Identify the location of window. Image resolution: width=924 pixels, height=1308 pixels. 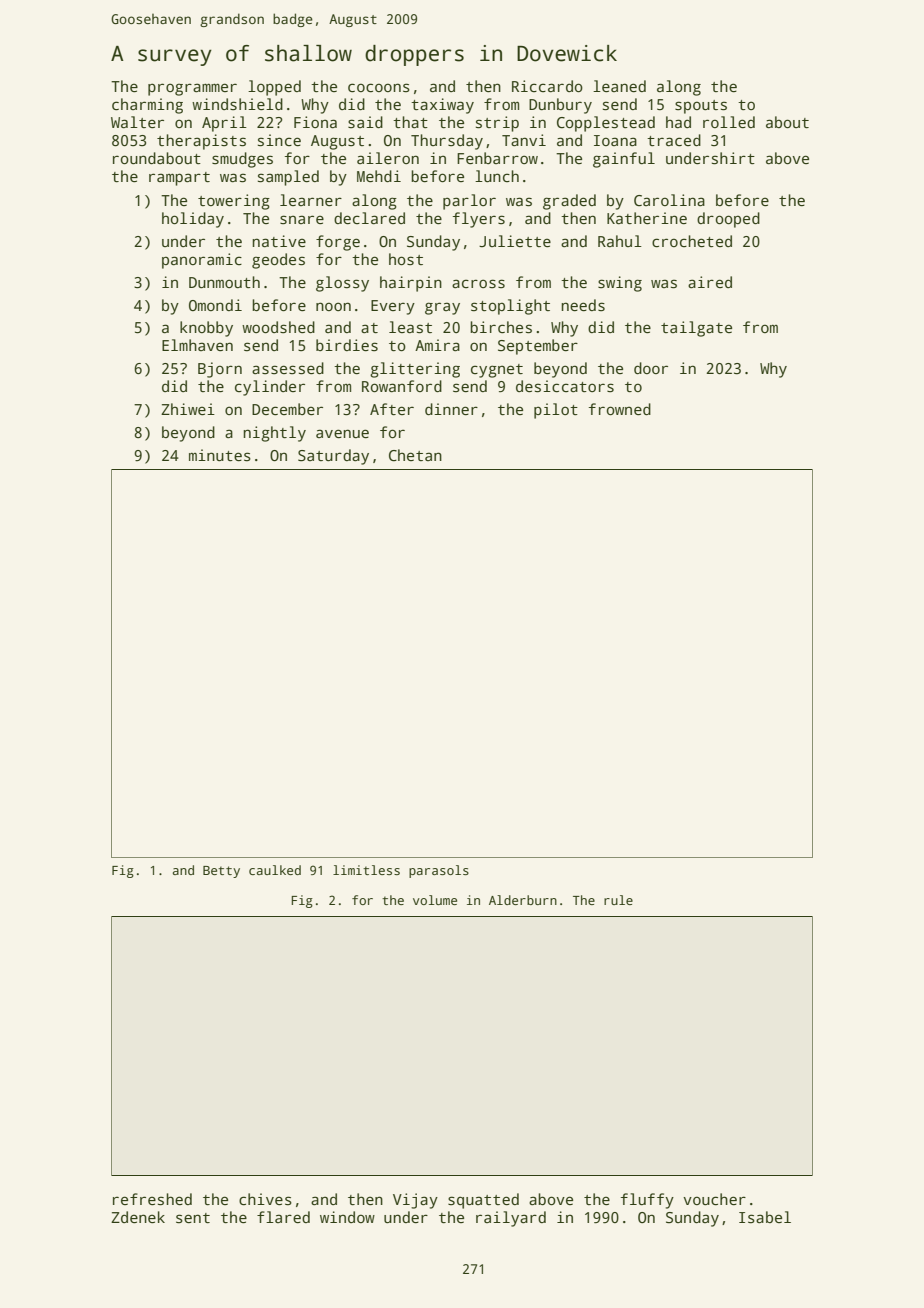
(347, 1217).
